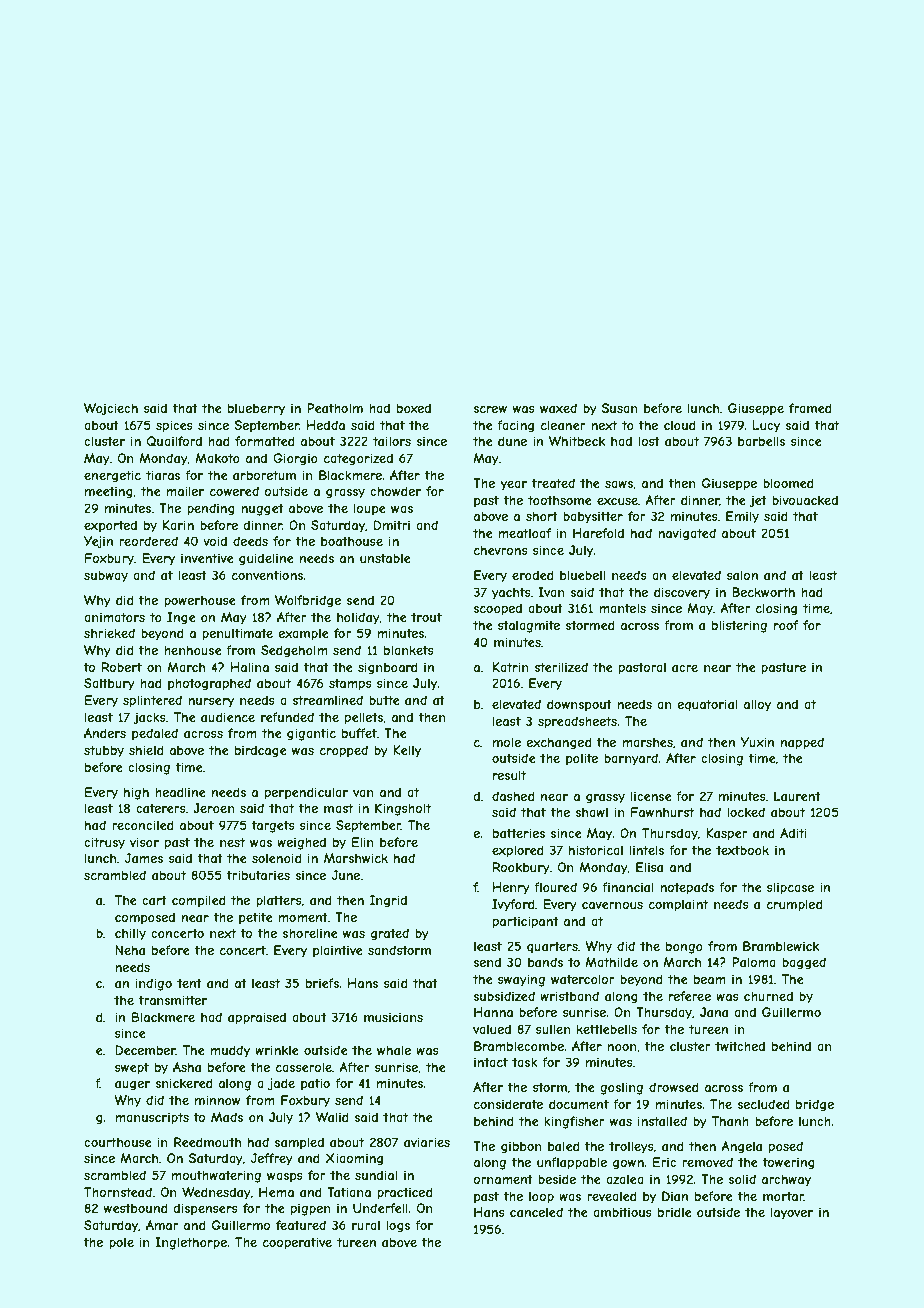 Image resolution: width=924 pixels, height=1308 pixels. What do you see at coordinates (390, 934) in the screenshot?
I see `grated` at bounding box center [390, 934].
